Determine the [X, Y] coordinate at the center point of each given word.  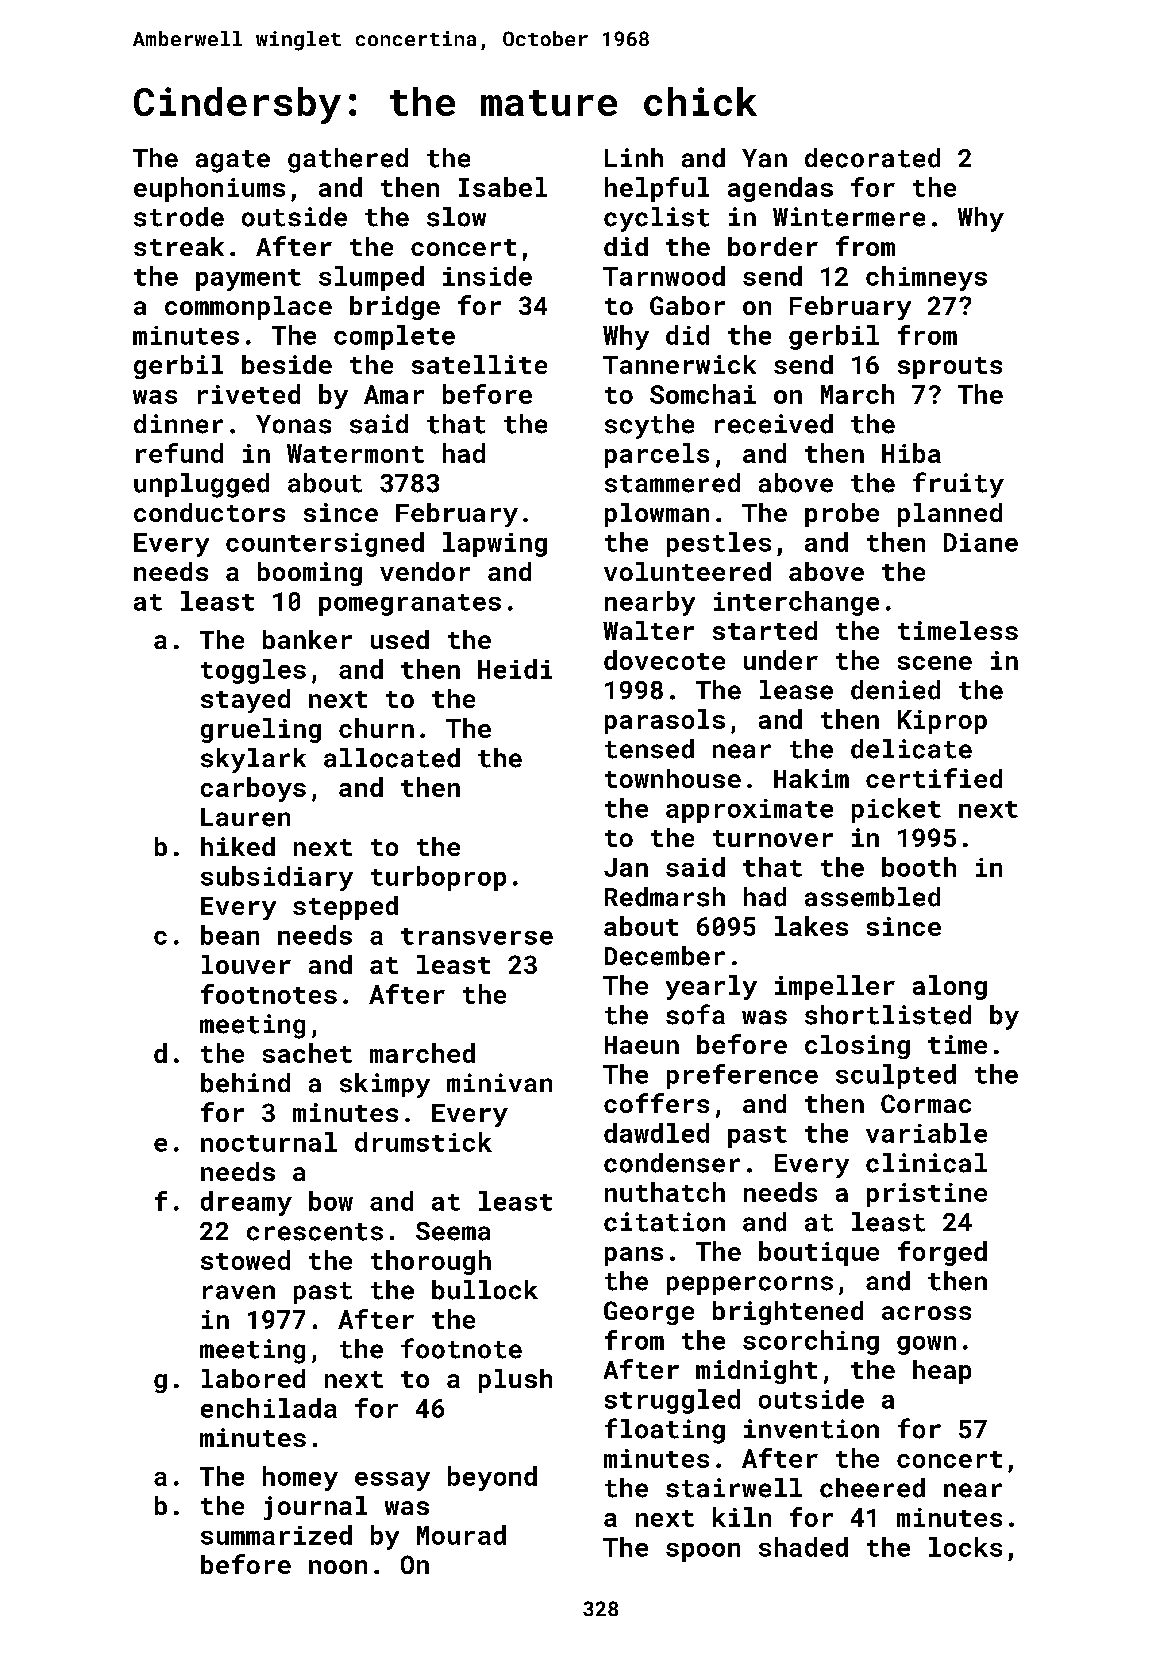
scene [935, 663]
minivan [499, 1082]
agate [233, 161]
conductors [209, 512]
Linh [634, 157]
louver [246, 964]
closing [857, 1047]
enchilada [269, 1408]
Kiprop [942, 722]
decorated [872, 158]
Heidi [515, 669]
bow [331, 1201]
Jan [626, 867]
